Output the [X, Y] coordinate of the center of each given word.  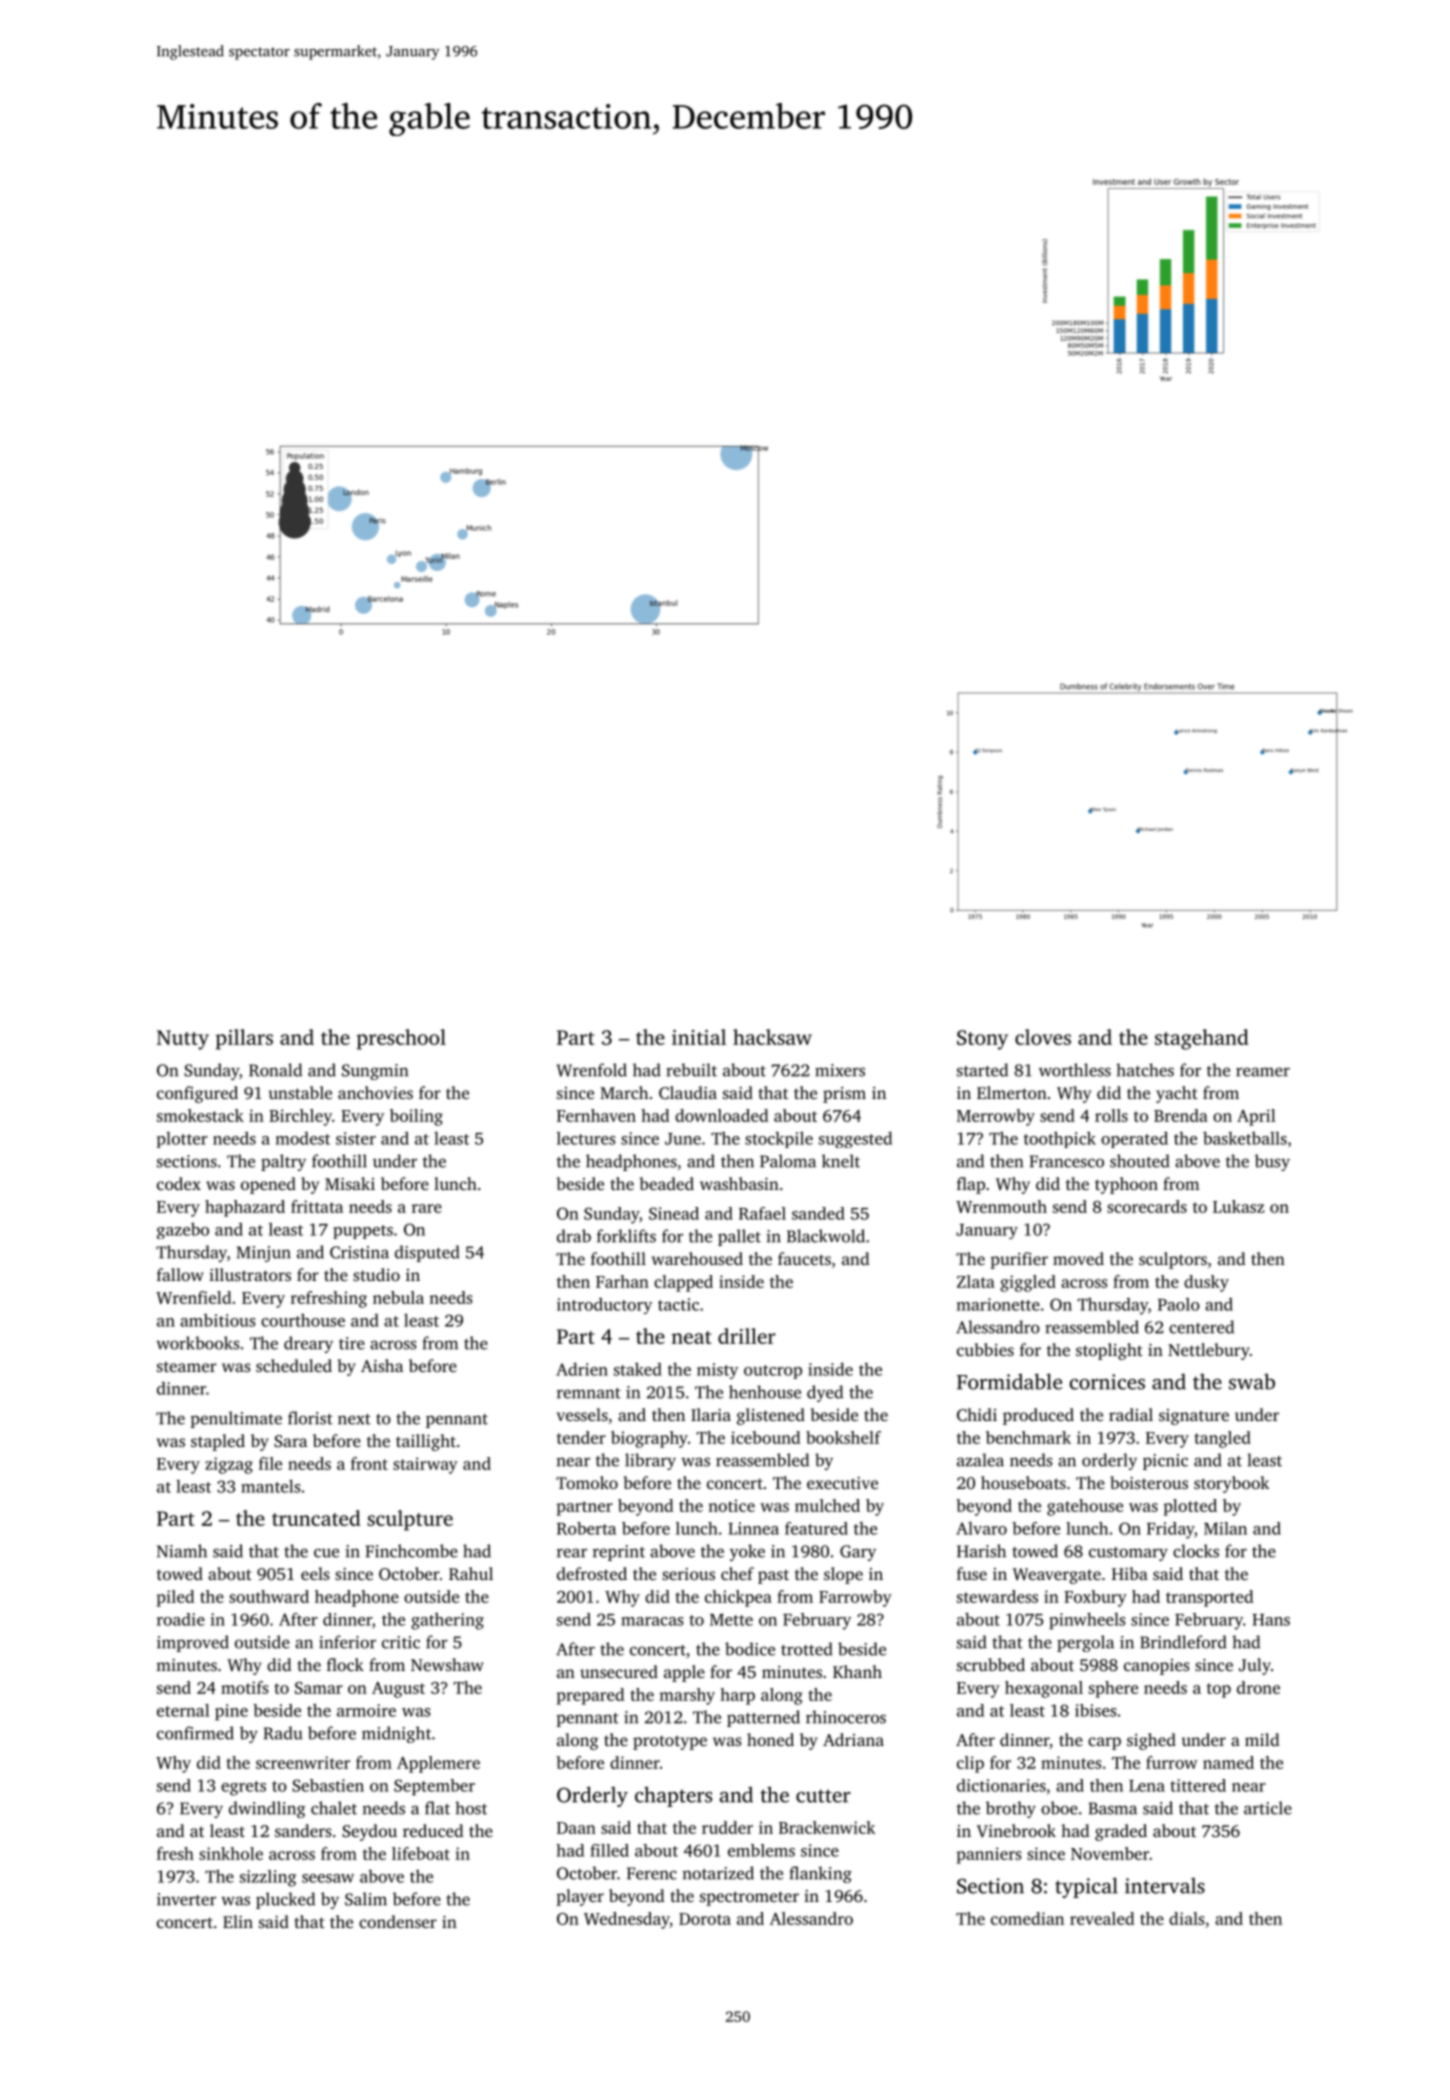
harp [737, 1696]
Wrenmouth [1001, 1206]
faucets [804, 1258]
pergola [1085, 1643]
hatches [1145, 1070]
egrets [243, 1788]
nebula [398, 1297]
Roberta [586, 1528]
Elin [238, 1921]
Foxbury [1095, 1598]
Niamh [182, 1551]
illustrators [250, 1274]
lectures [586, 1138]
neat [691, 1337]
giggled [1028, 1283]
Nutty [183, 1040]
